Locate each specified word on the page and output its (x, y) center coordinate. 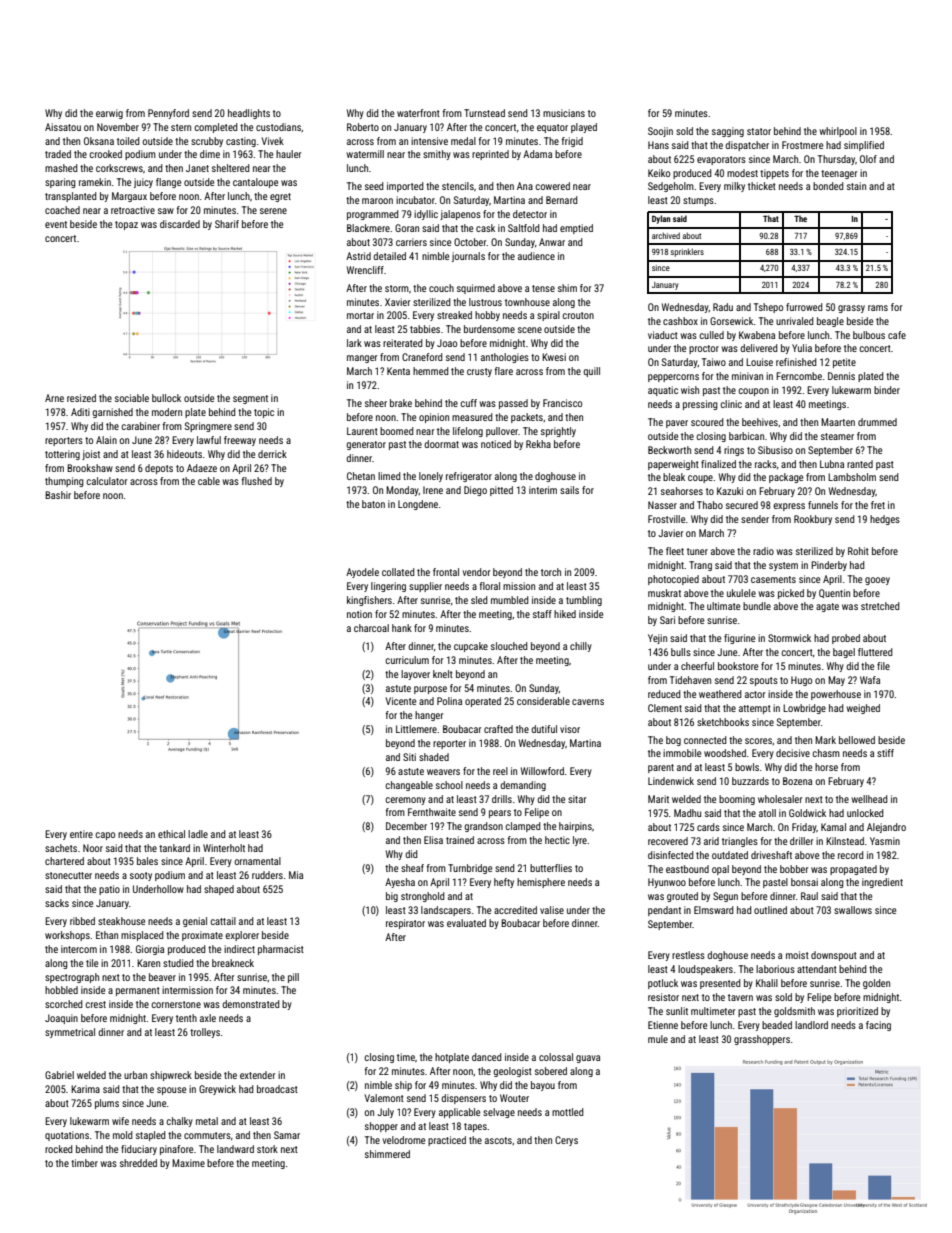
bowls (747, 767)
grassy (851, 309)
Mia (296, 875)
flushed (257, 481)
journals (468, 257)
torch (551, 572)
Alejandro (886, 828)
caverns (588, 702)
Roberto (363, 127)
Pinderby (829, 566)
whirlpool (838, 132)
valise (552, 910)
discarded (180, 224)
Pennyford (168, 114)
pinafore (176, 1150)
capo (105, 836)
